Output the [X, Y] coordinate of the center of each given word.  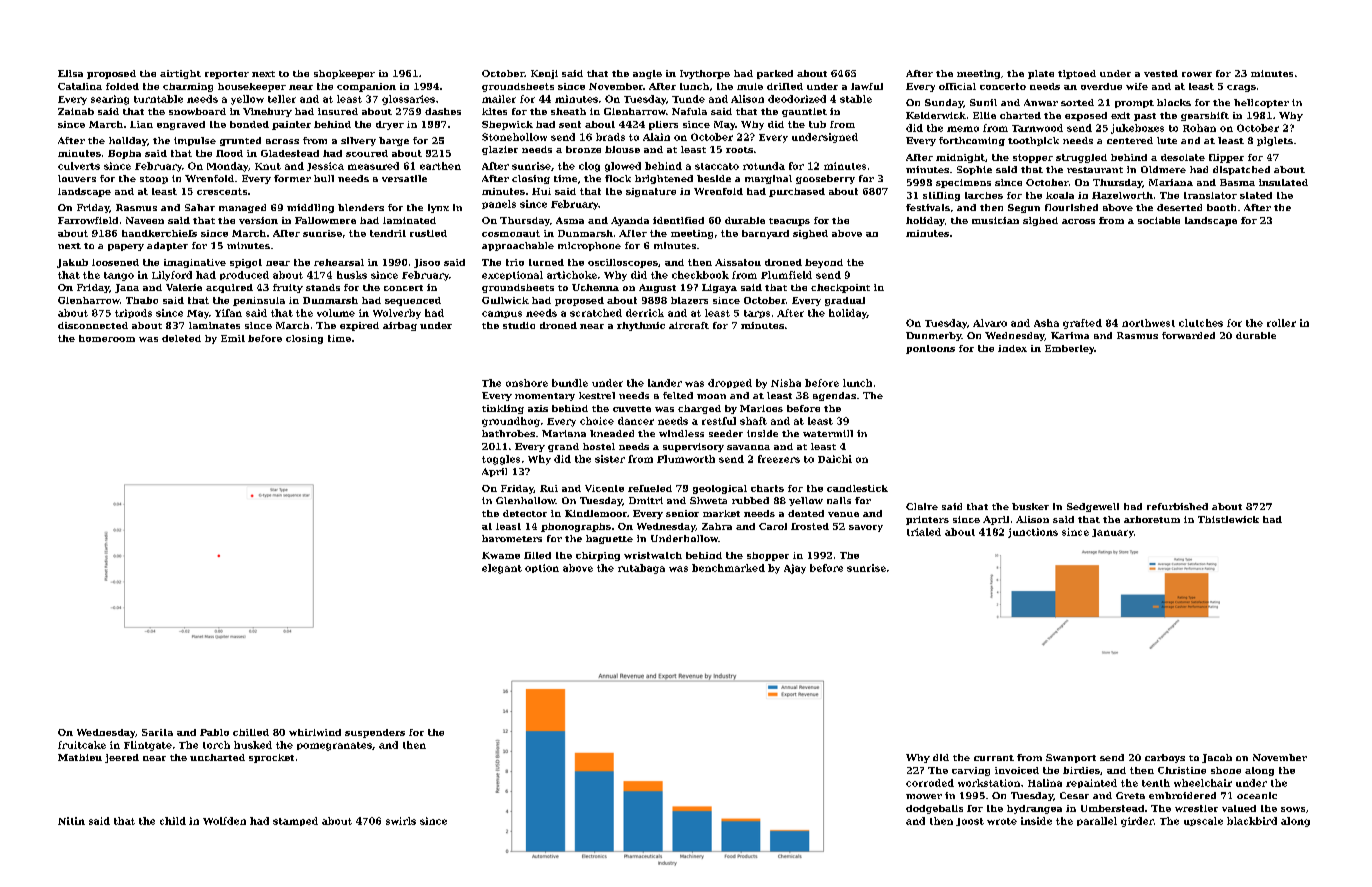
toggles [501, 460]
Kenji [544, 74]
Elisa [70, 73]
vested [1161, 73]
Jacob [1217, 758]
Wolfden [224, 821]
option [542, 568]
